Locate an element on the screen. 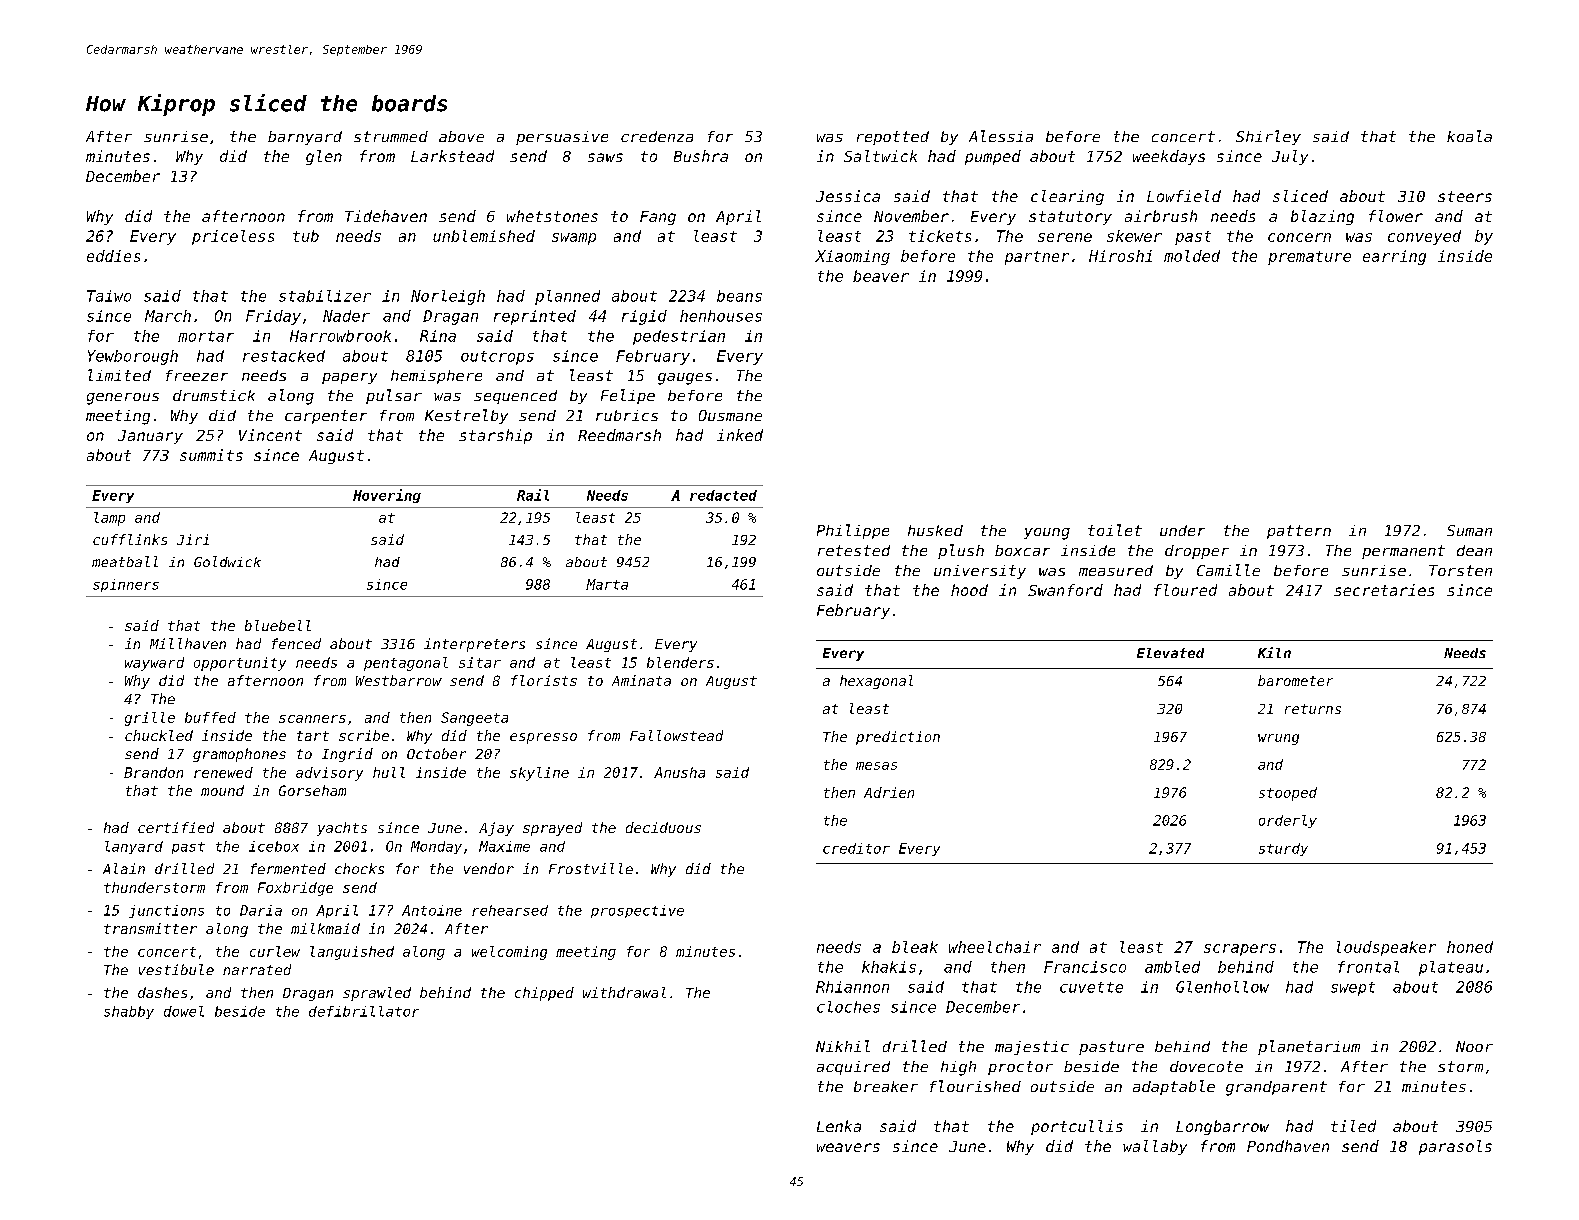  koala is located at coordinates (1469, 136).
